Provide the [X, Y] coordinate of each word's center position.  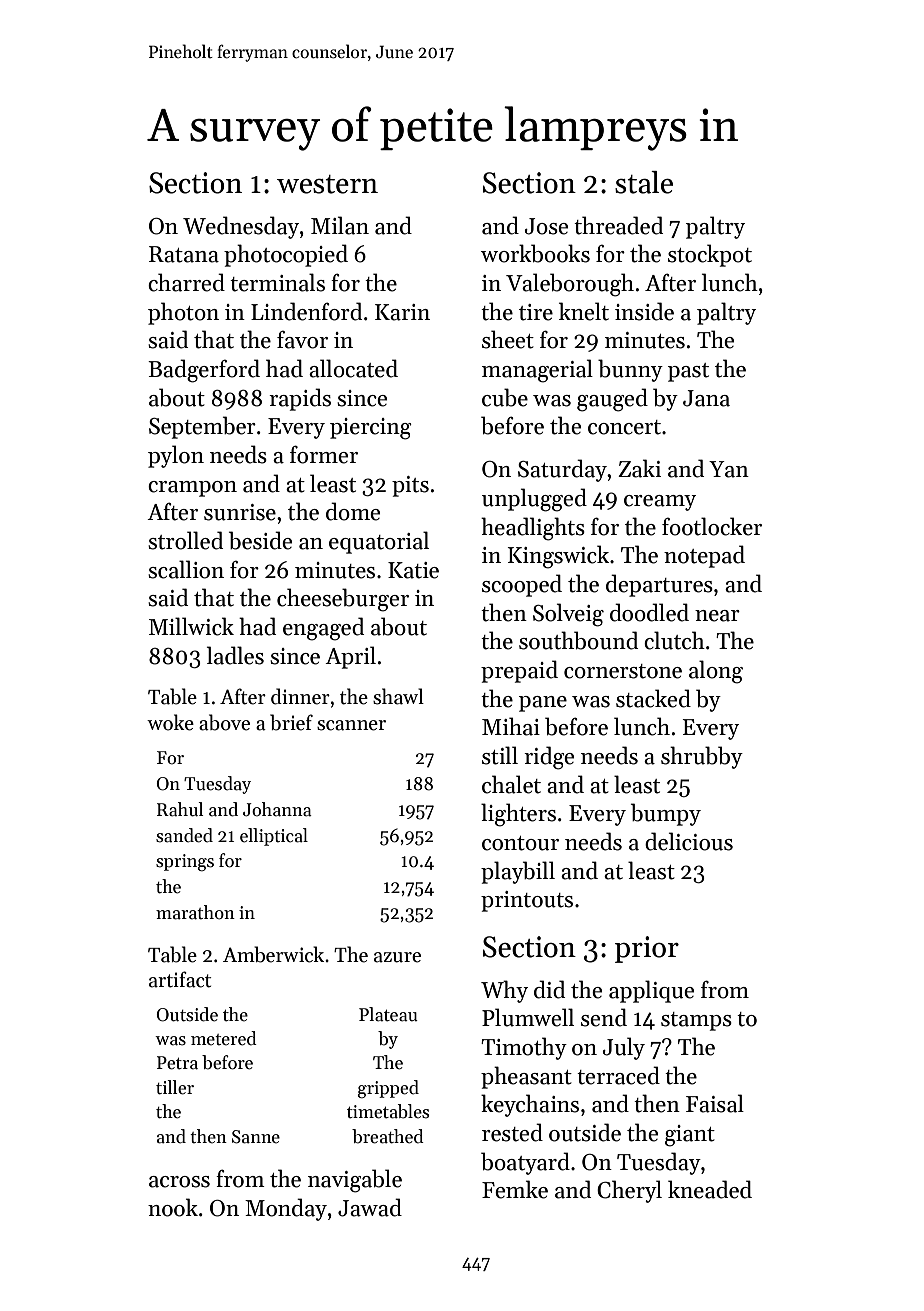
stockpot [710, 255]
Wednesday [241, 227]
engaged [323, 629]
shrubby [702, 757]
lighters [518, 815]
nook [173, 1207]
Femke [515, 1189]
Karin [402, 312]
